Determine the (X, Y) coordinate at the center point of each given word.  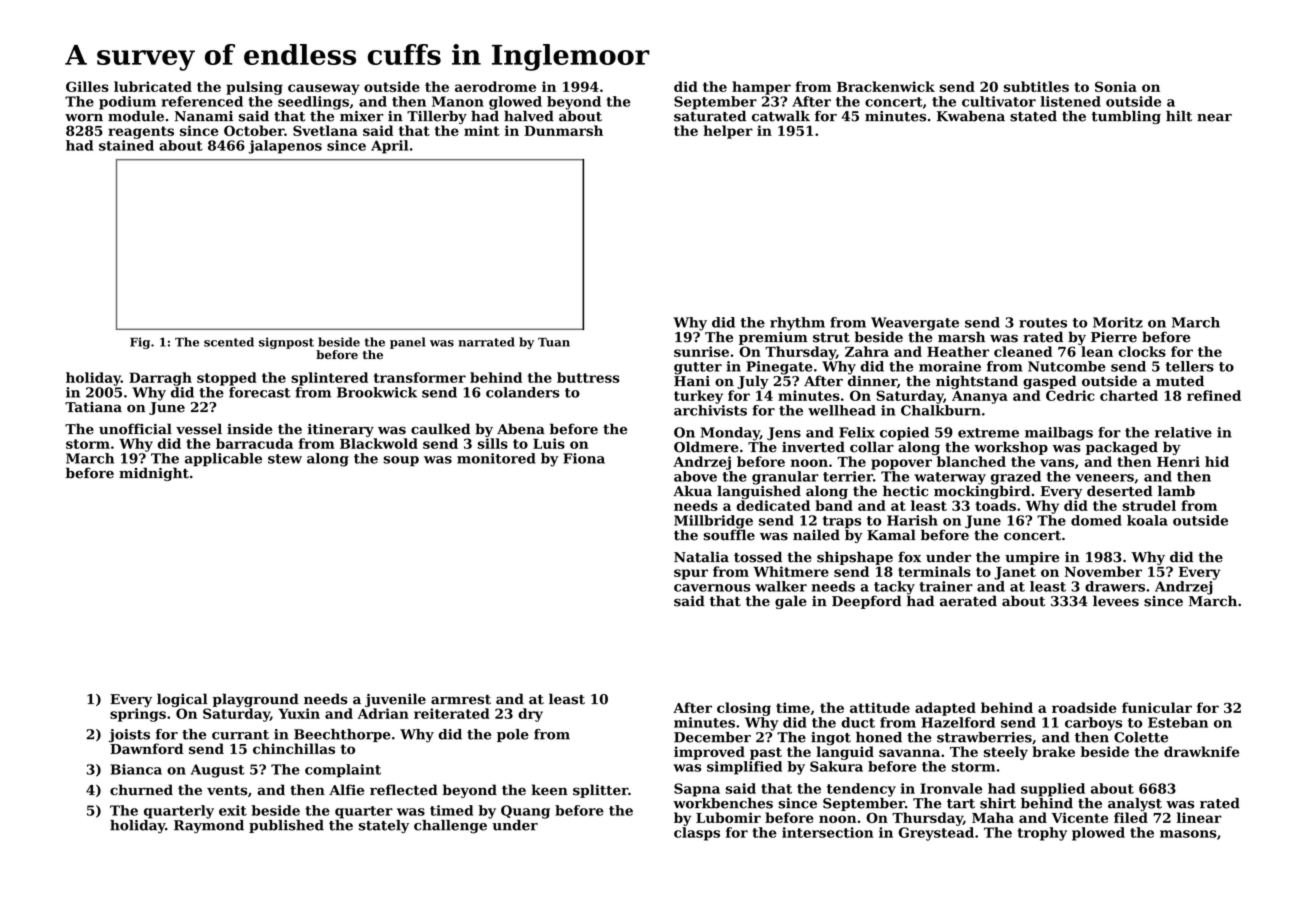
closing (744, 709)
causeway (324, 89)
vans (1057, 463)
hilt (1179, 116)
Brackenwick (886, 86)
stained (126, 145)
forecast (259, 392)
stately (384, 827)
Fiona (584, 458)
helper (728, 132)
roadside (1084, 707)
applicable (223, 460)
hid (1217, 461)
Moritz (1118, 322)
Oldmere (706, 447)
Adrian (383, 713)
